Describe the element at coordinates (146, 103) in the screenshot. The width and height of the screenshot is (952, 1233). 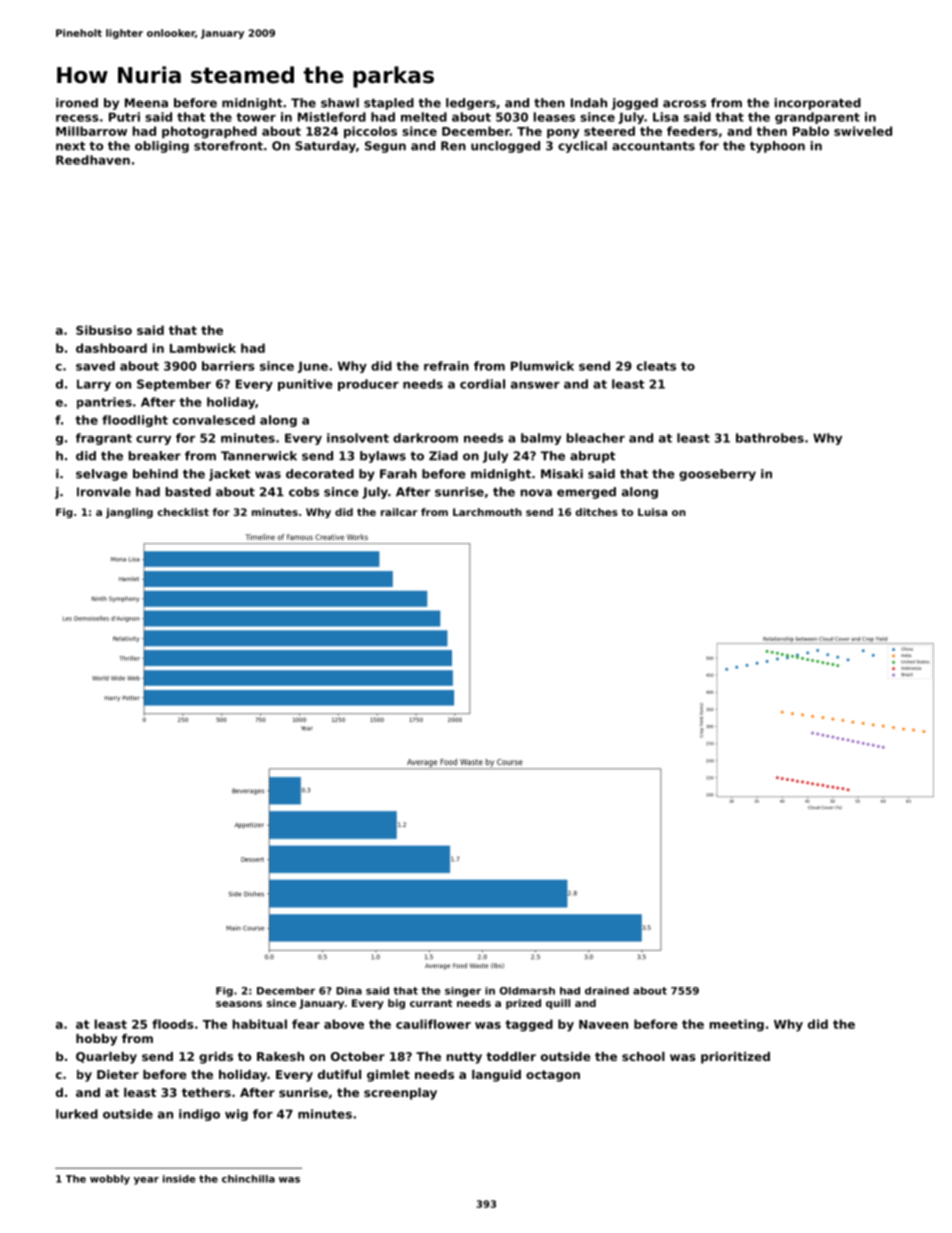
I see `Meena` at that location.
